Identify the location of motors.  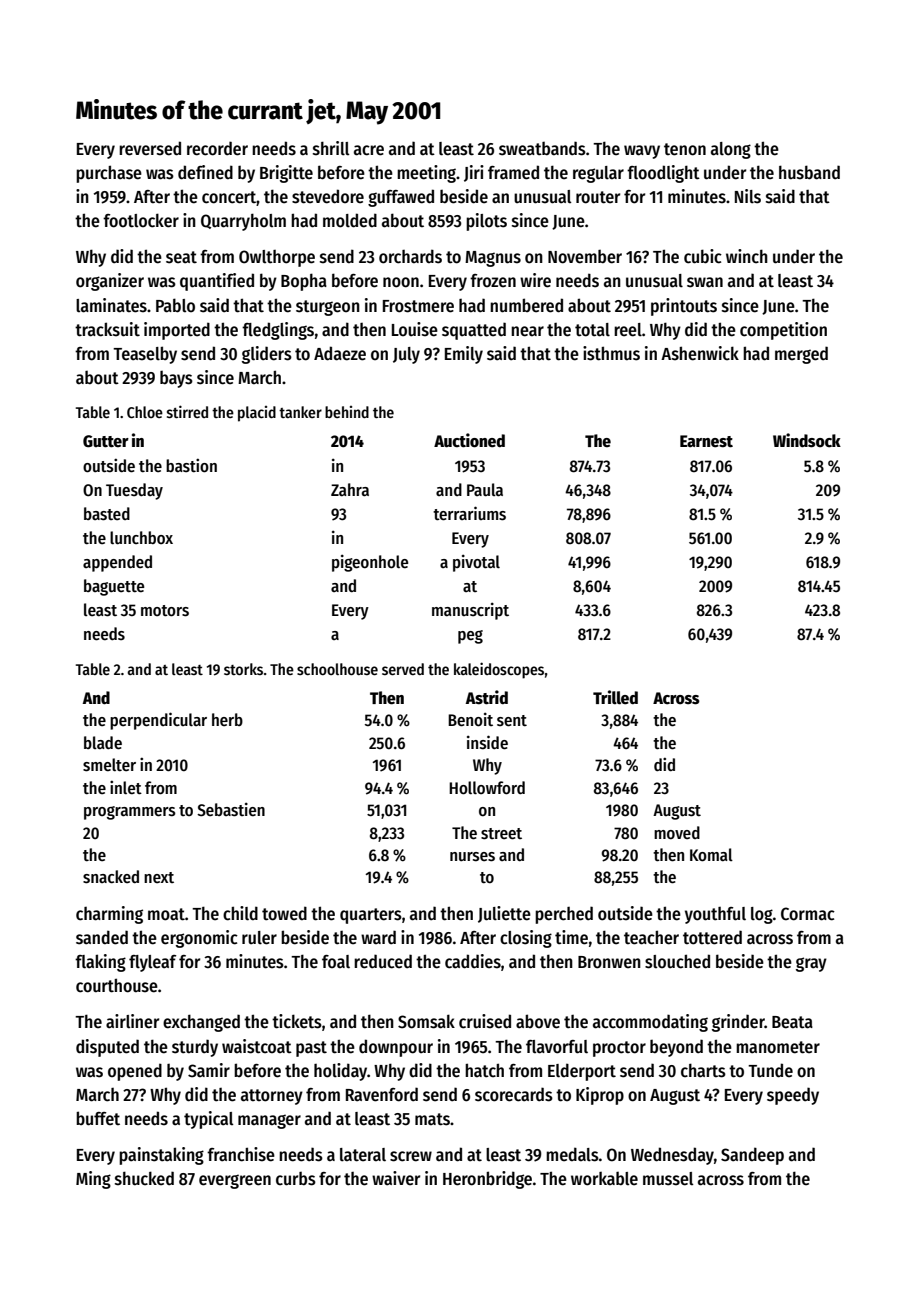
(165, 611).
